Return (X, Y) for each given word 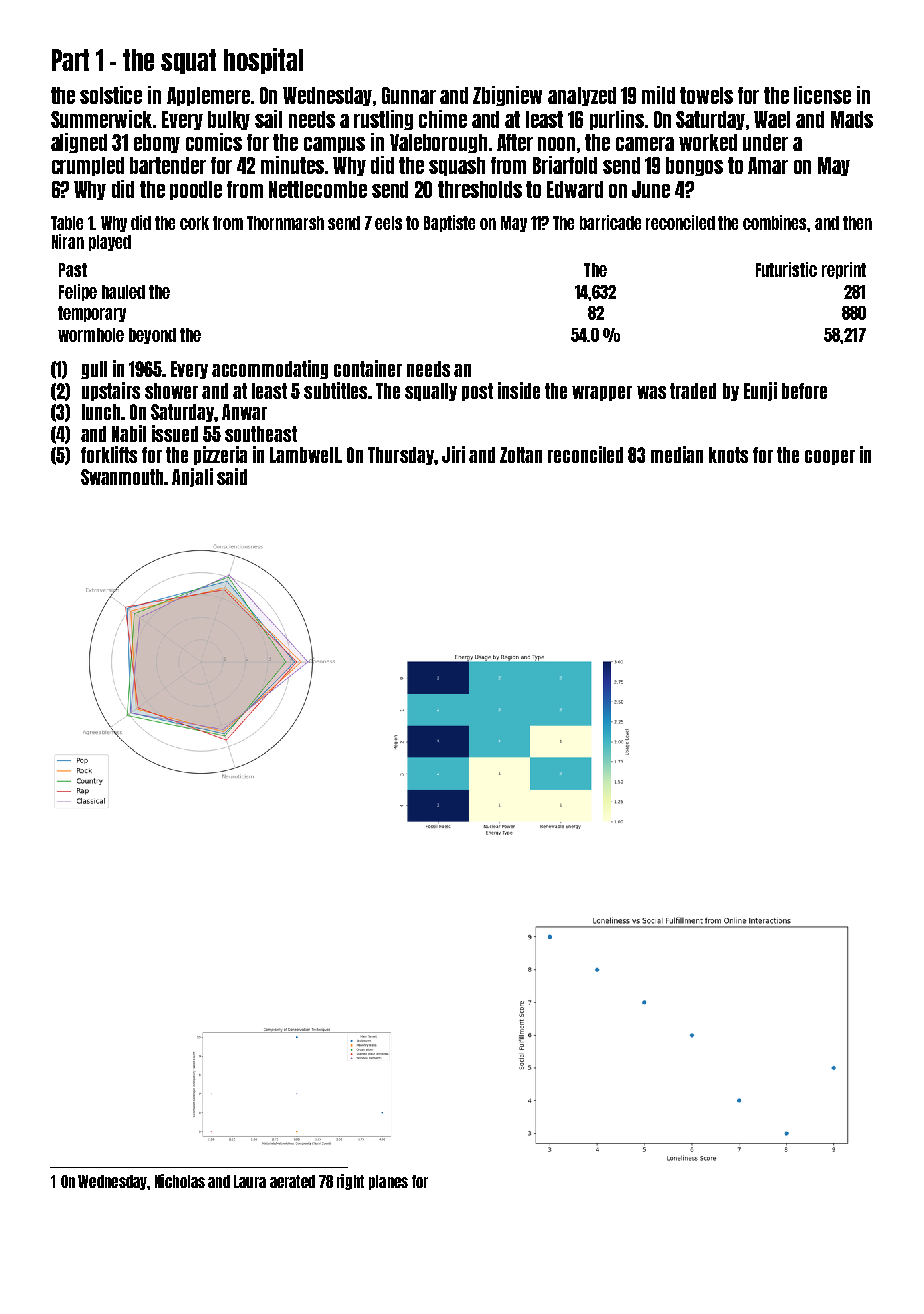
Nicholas (180, 1181)
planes (388, 1182)
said (232, 476)
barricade (610, 222)
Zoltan (521, 455)
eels (388, 223)
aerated (292, 1181)
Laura (250, 1181)
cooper (830, 457)
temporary (92, 314)
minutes (292, 165)
